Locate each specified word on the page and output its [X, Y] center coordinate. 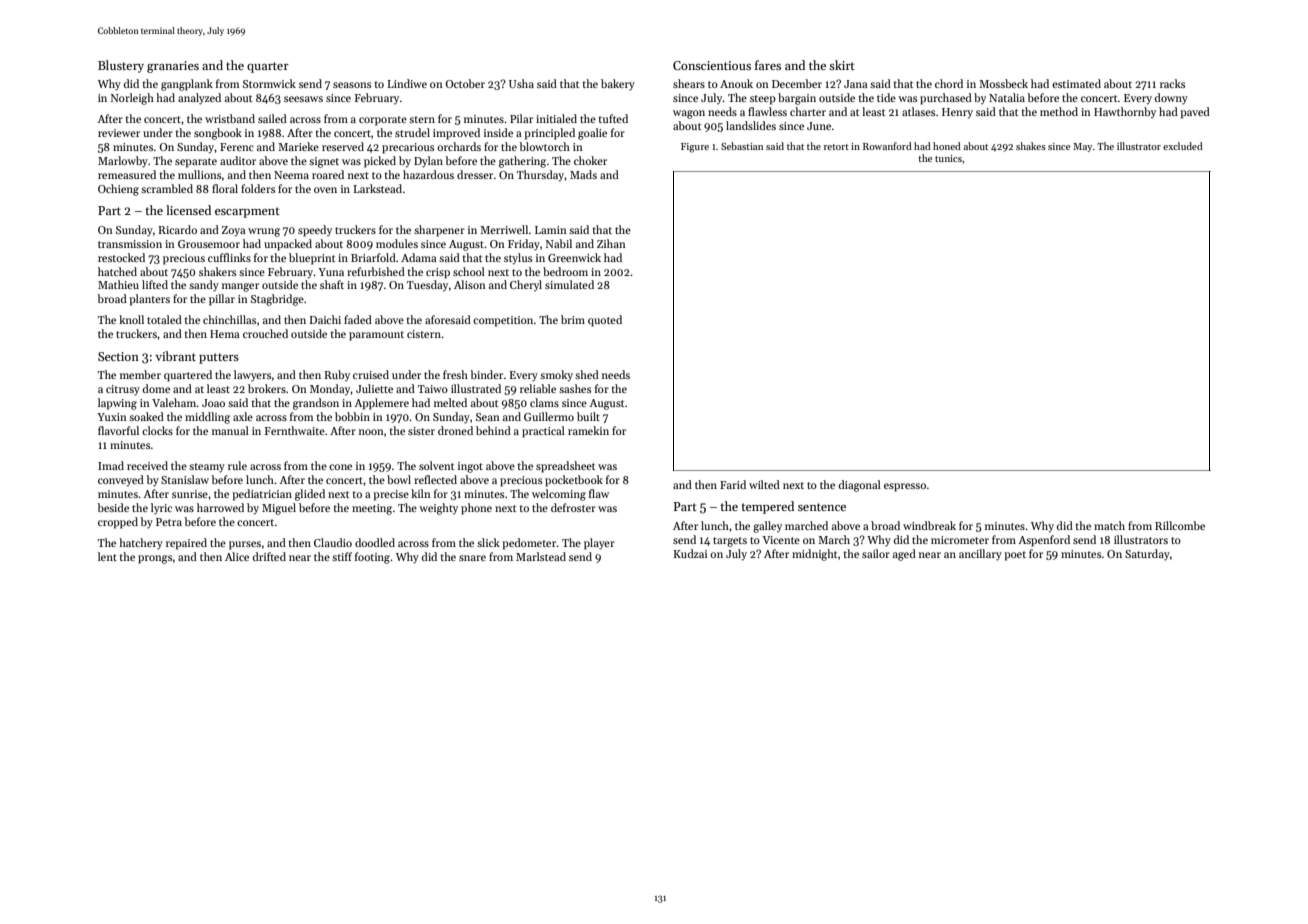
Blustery [121, 66]
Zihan [611, 243]
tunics [948, 158]
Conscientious [712, 65]
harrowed [220, 507]
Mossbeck [1003, 83]
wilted [764, 484]
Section [118, 356]
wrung [264, 232]
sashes [575, 388]
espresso [905, 487]
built [588, 416]
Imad [111, 465]
